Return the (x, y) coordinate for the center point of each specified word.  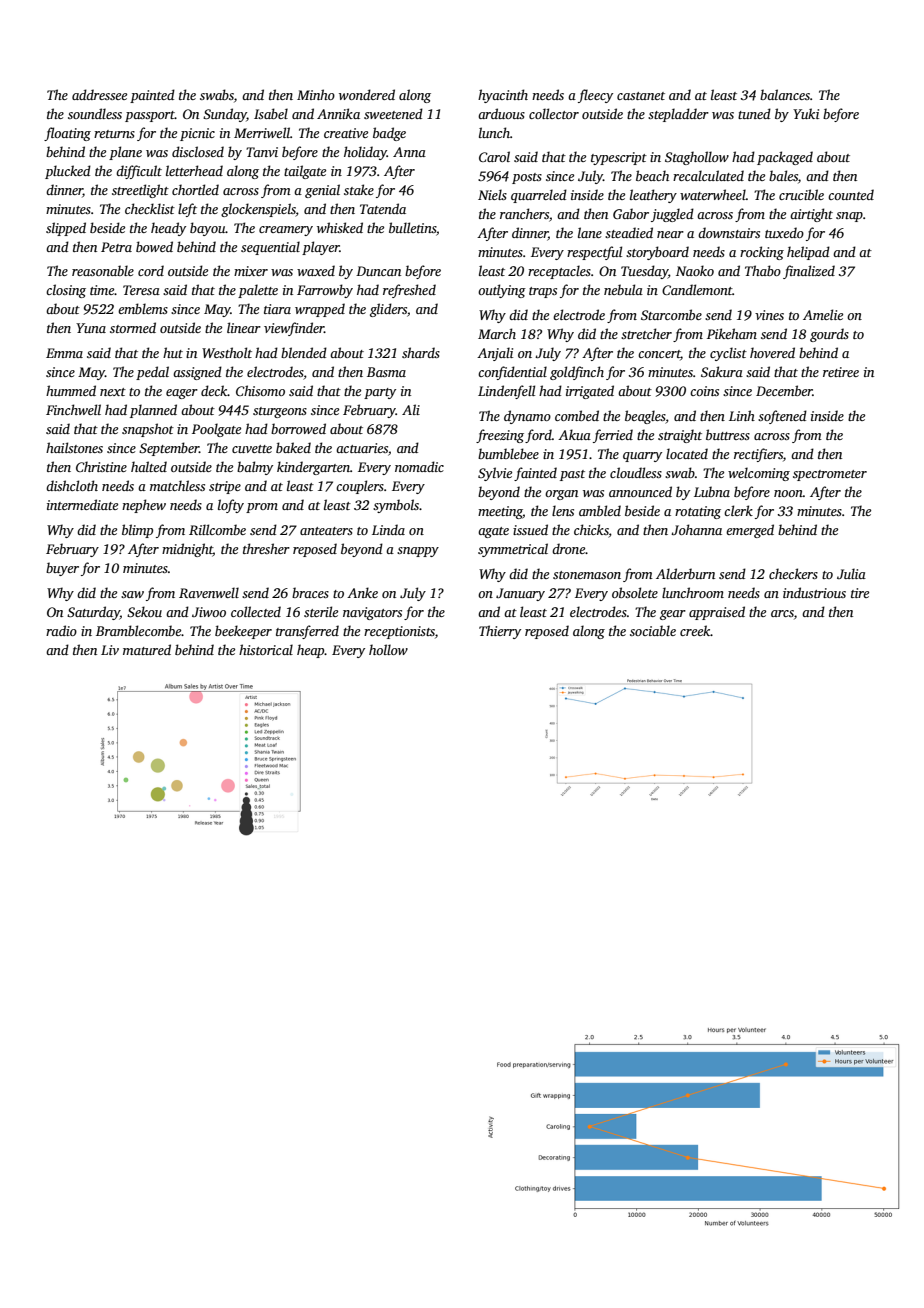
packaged (785, 158)
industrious (814, 592)
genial (322, 191)
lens (563, 510)
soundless (95, 113)
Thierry (500, 632)
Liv (110, 650)
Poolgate (216, 430)
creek (695, 630)
